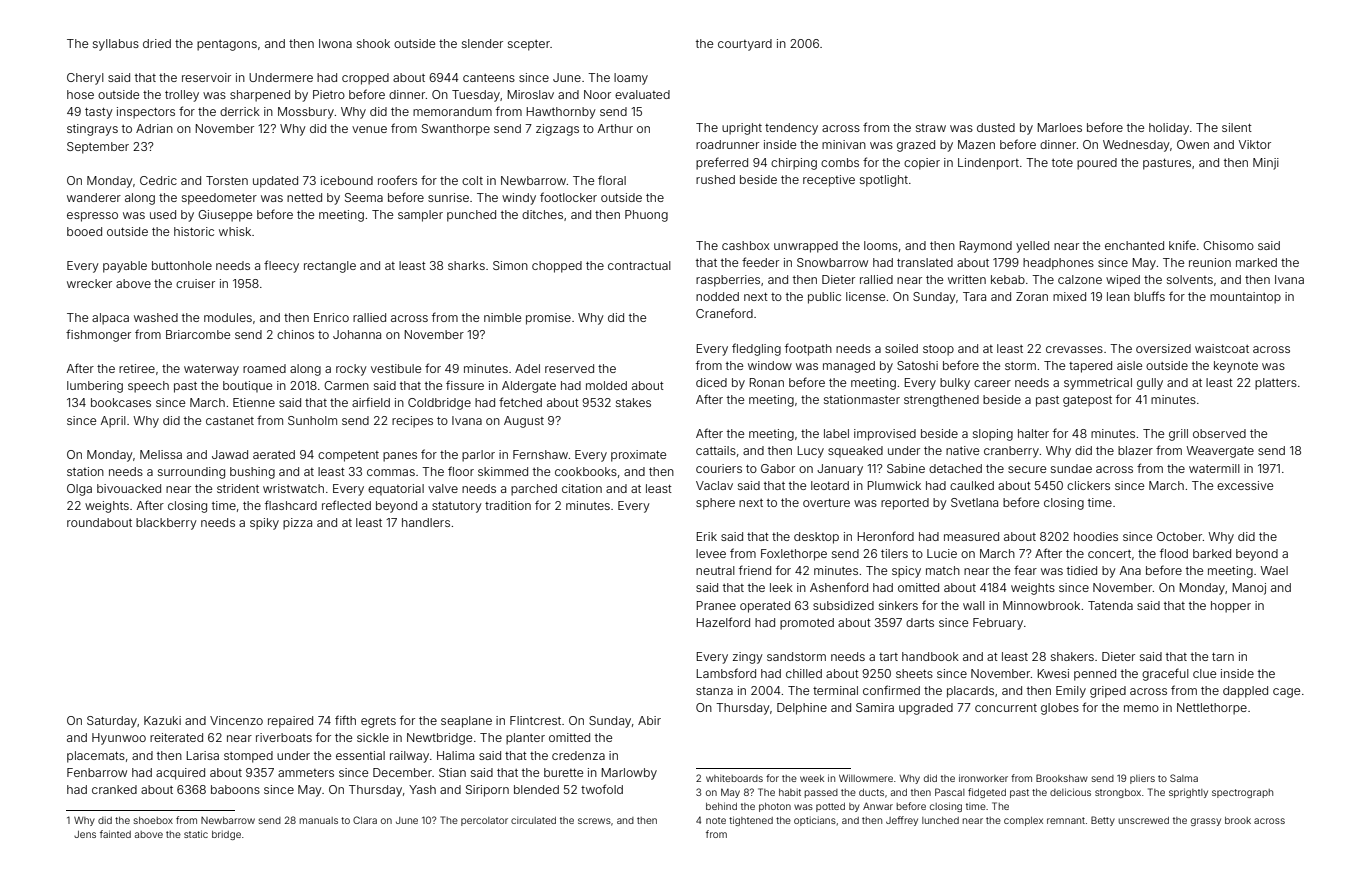  What do you see at coordinates (346, 505) in the screenshot?
I see `reflected` at bounding box center [346, 505].
